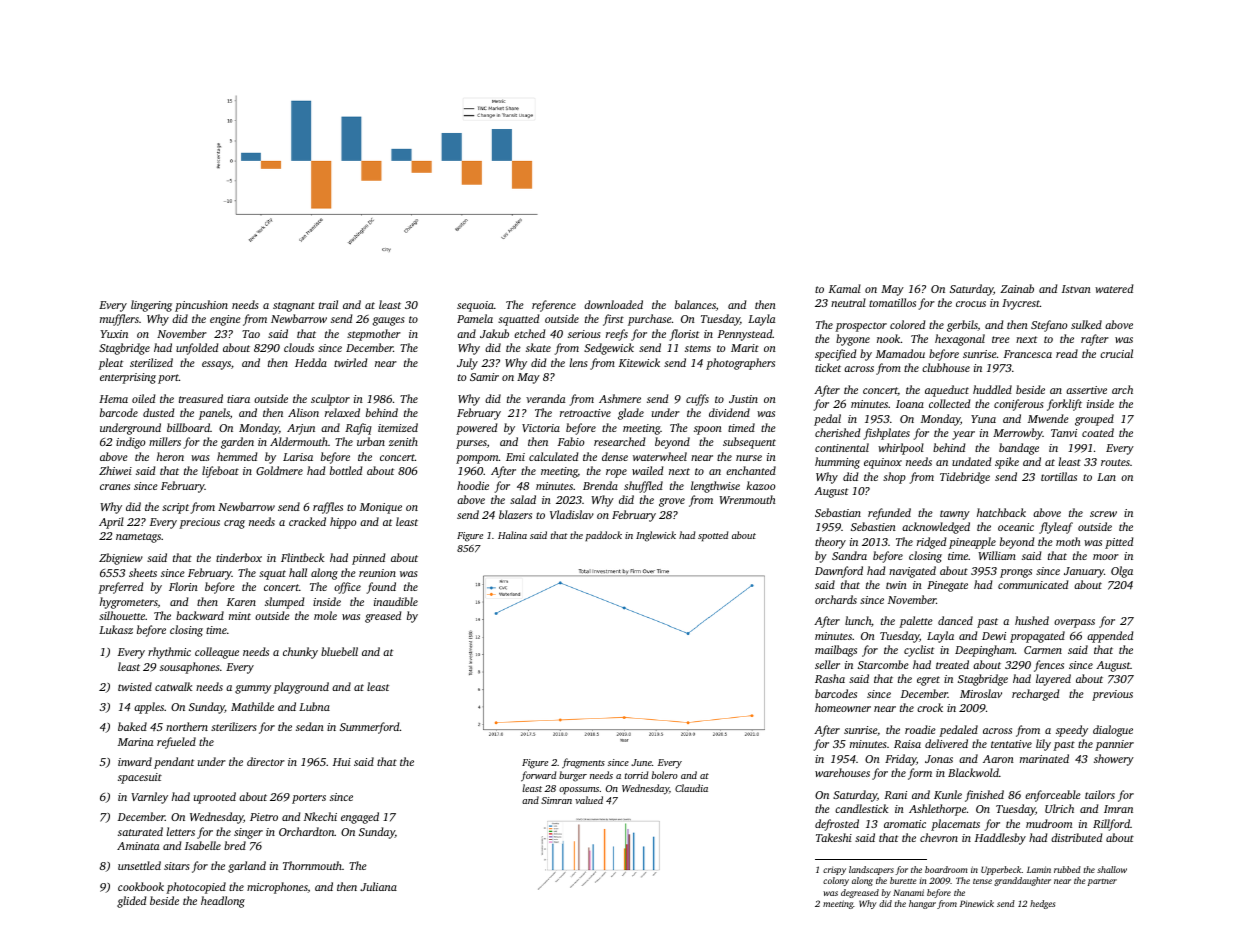  What do you see at coordinates (1076, 289) in the screenshot?
I see `Istvan` at bounding box center [1076, 289].
